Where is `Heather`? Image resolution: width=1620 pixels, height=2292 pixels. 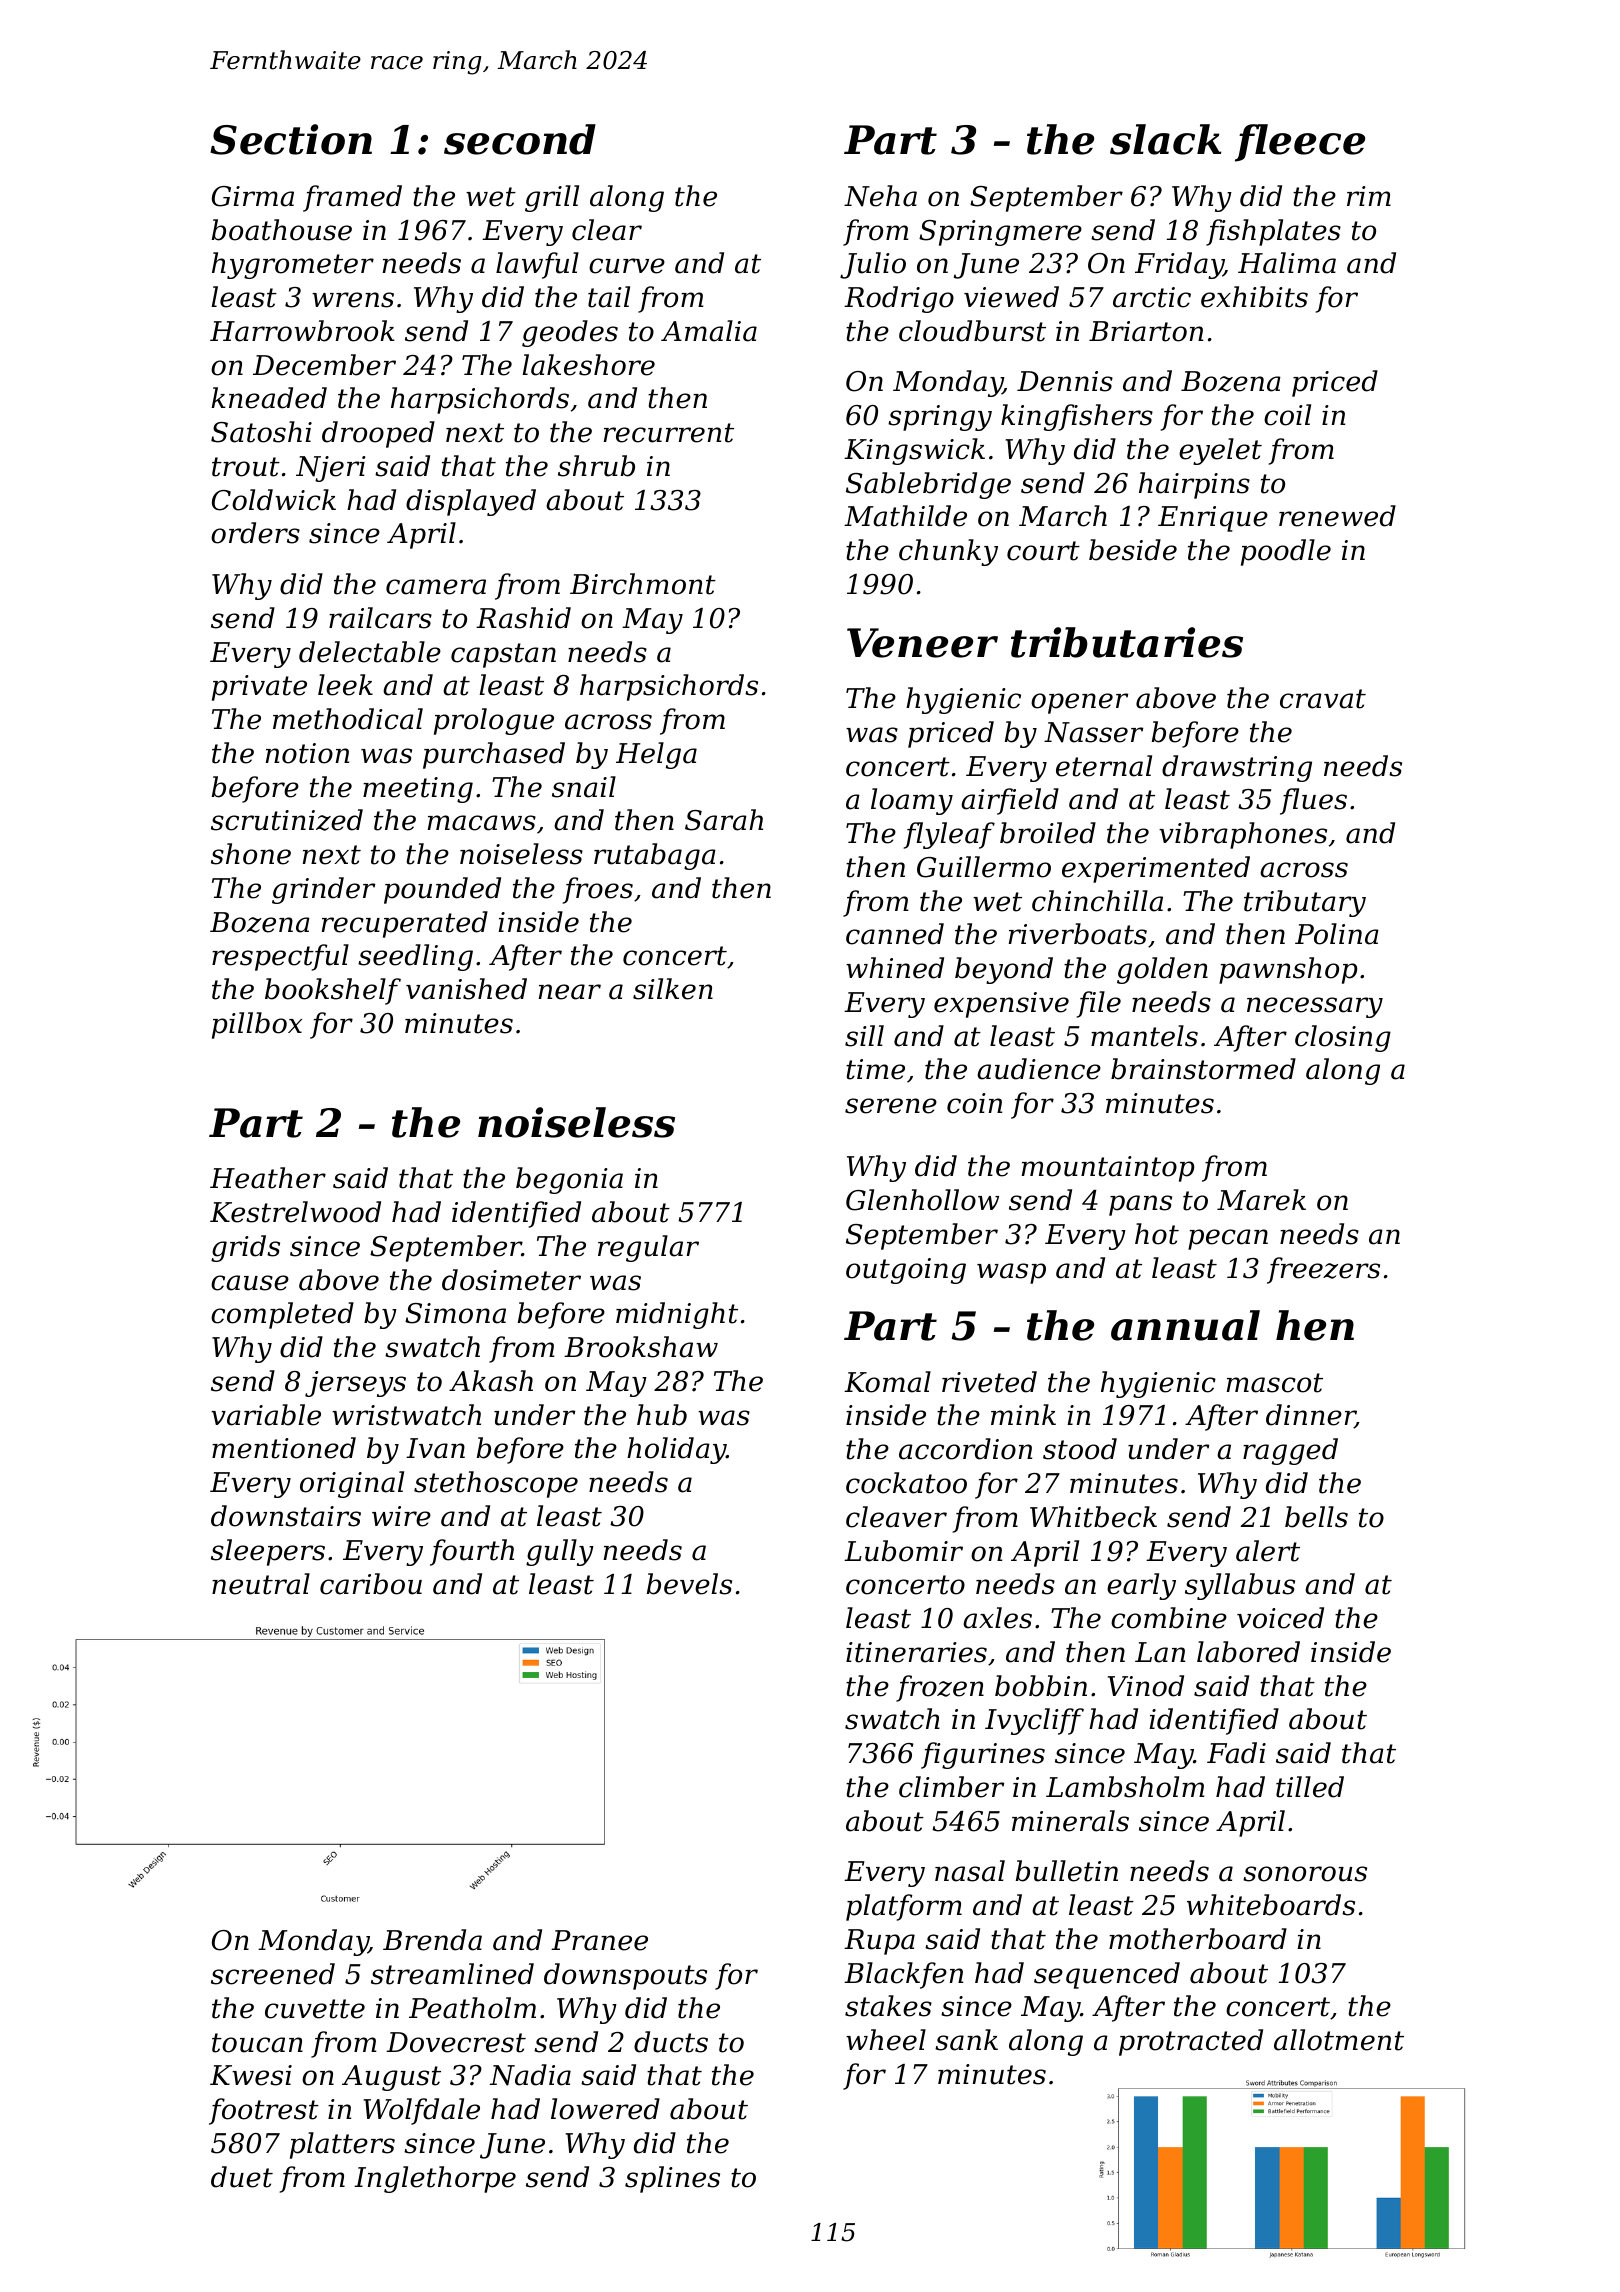
Heather is located at coordinates (268, 1178).
